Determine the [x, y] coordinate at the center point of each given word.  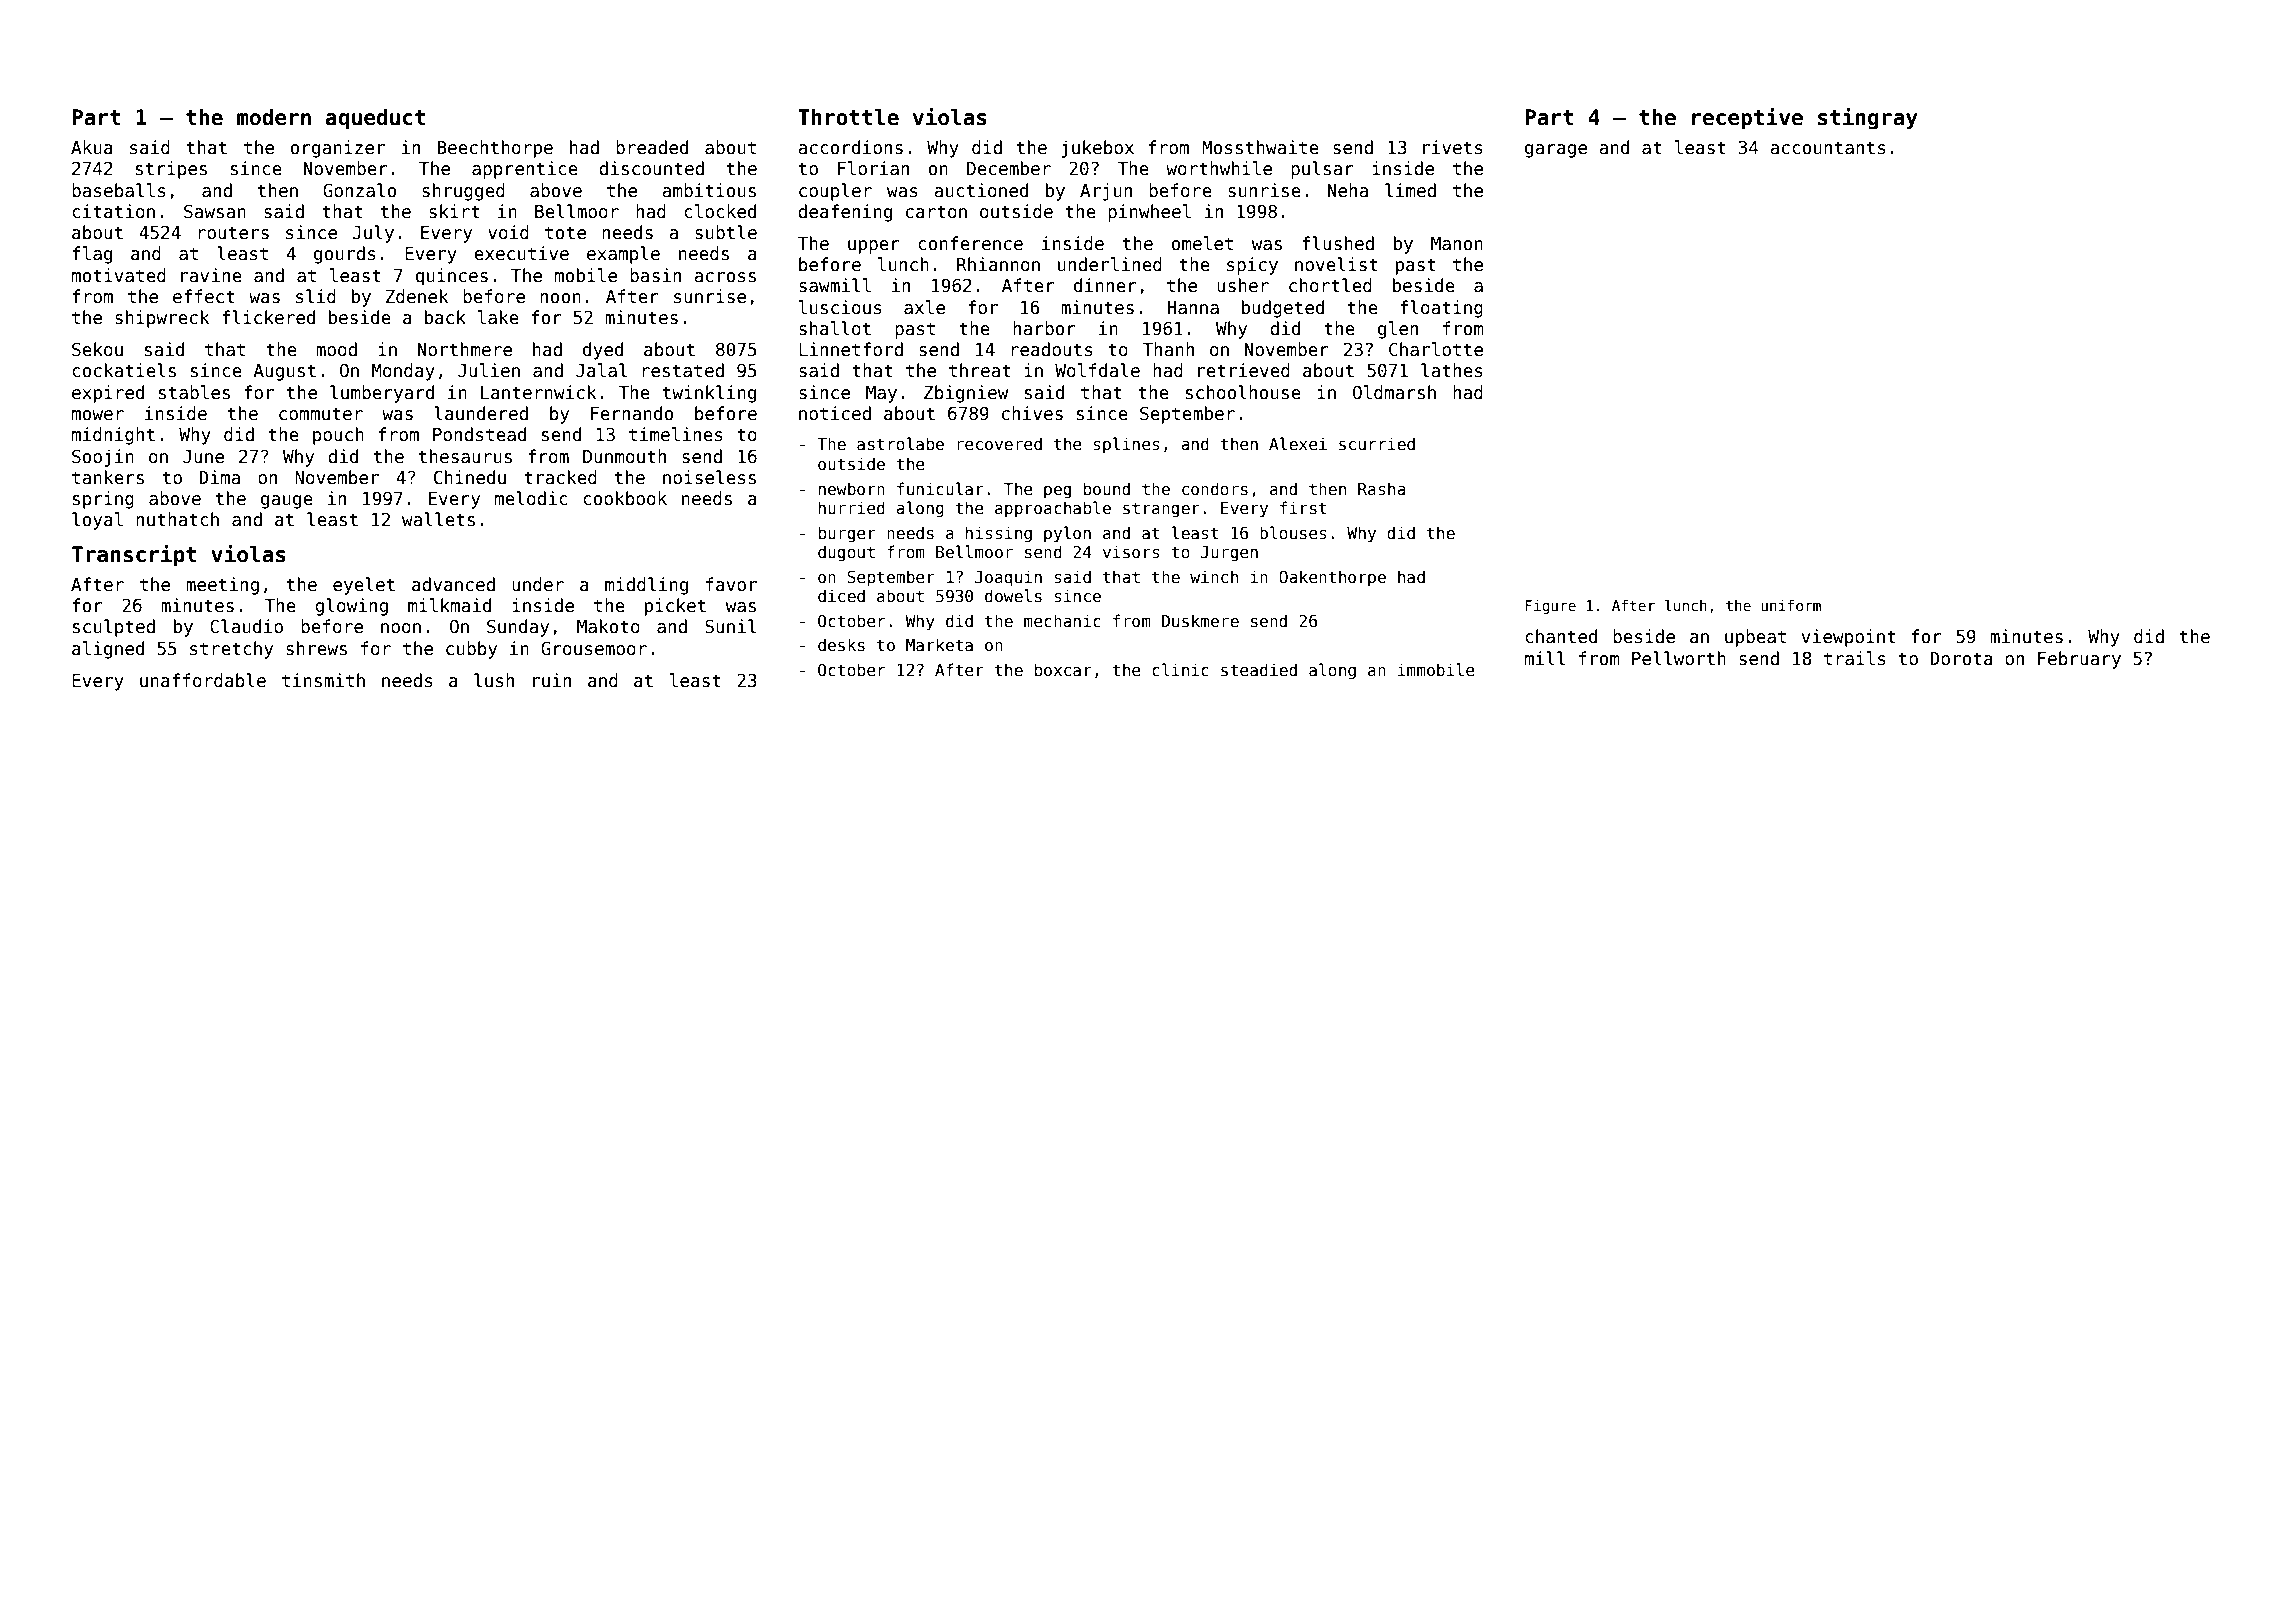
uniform [1791, 605]
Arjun [1106, 192]
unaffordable [203, 680]
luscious [840, 307]
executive [521, 253]
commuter [321, 414]
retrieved [1244, 370]
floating [1441, 309]
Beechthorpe [495, 149]
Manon [1457, 244]
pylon [1067, 534]
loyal [97, 521]
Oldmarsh [1394, 392]
